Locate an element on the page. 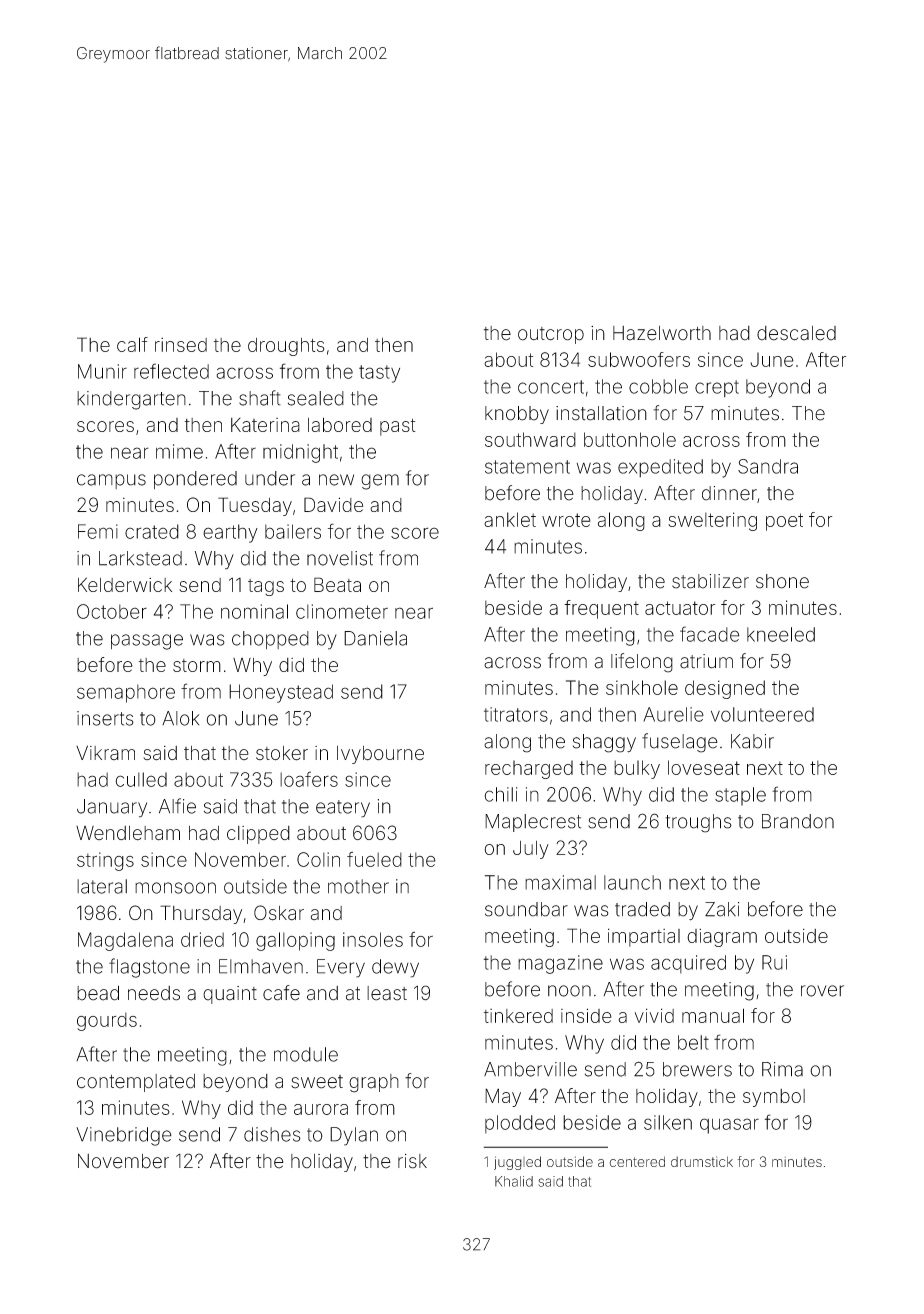 Image resolution: width=924 pixels, height=1314 pixels. gourds is located at coordinates (107, 1021).
